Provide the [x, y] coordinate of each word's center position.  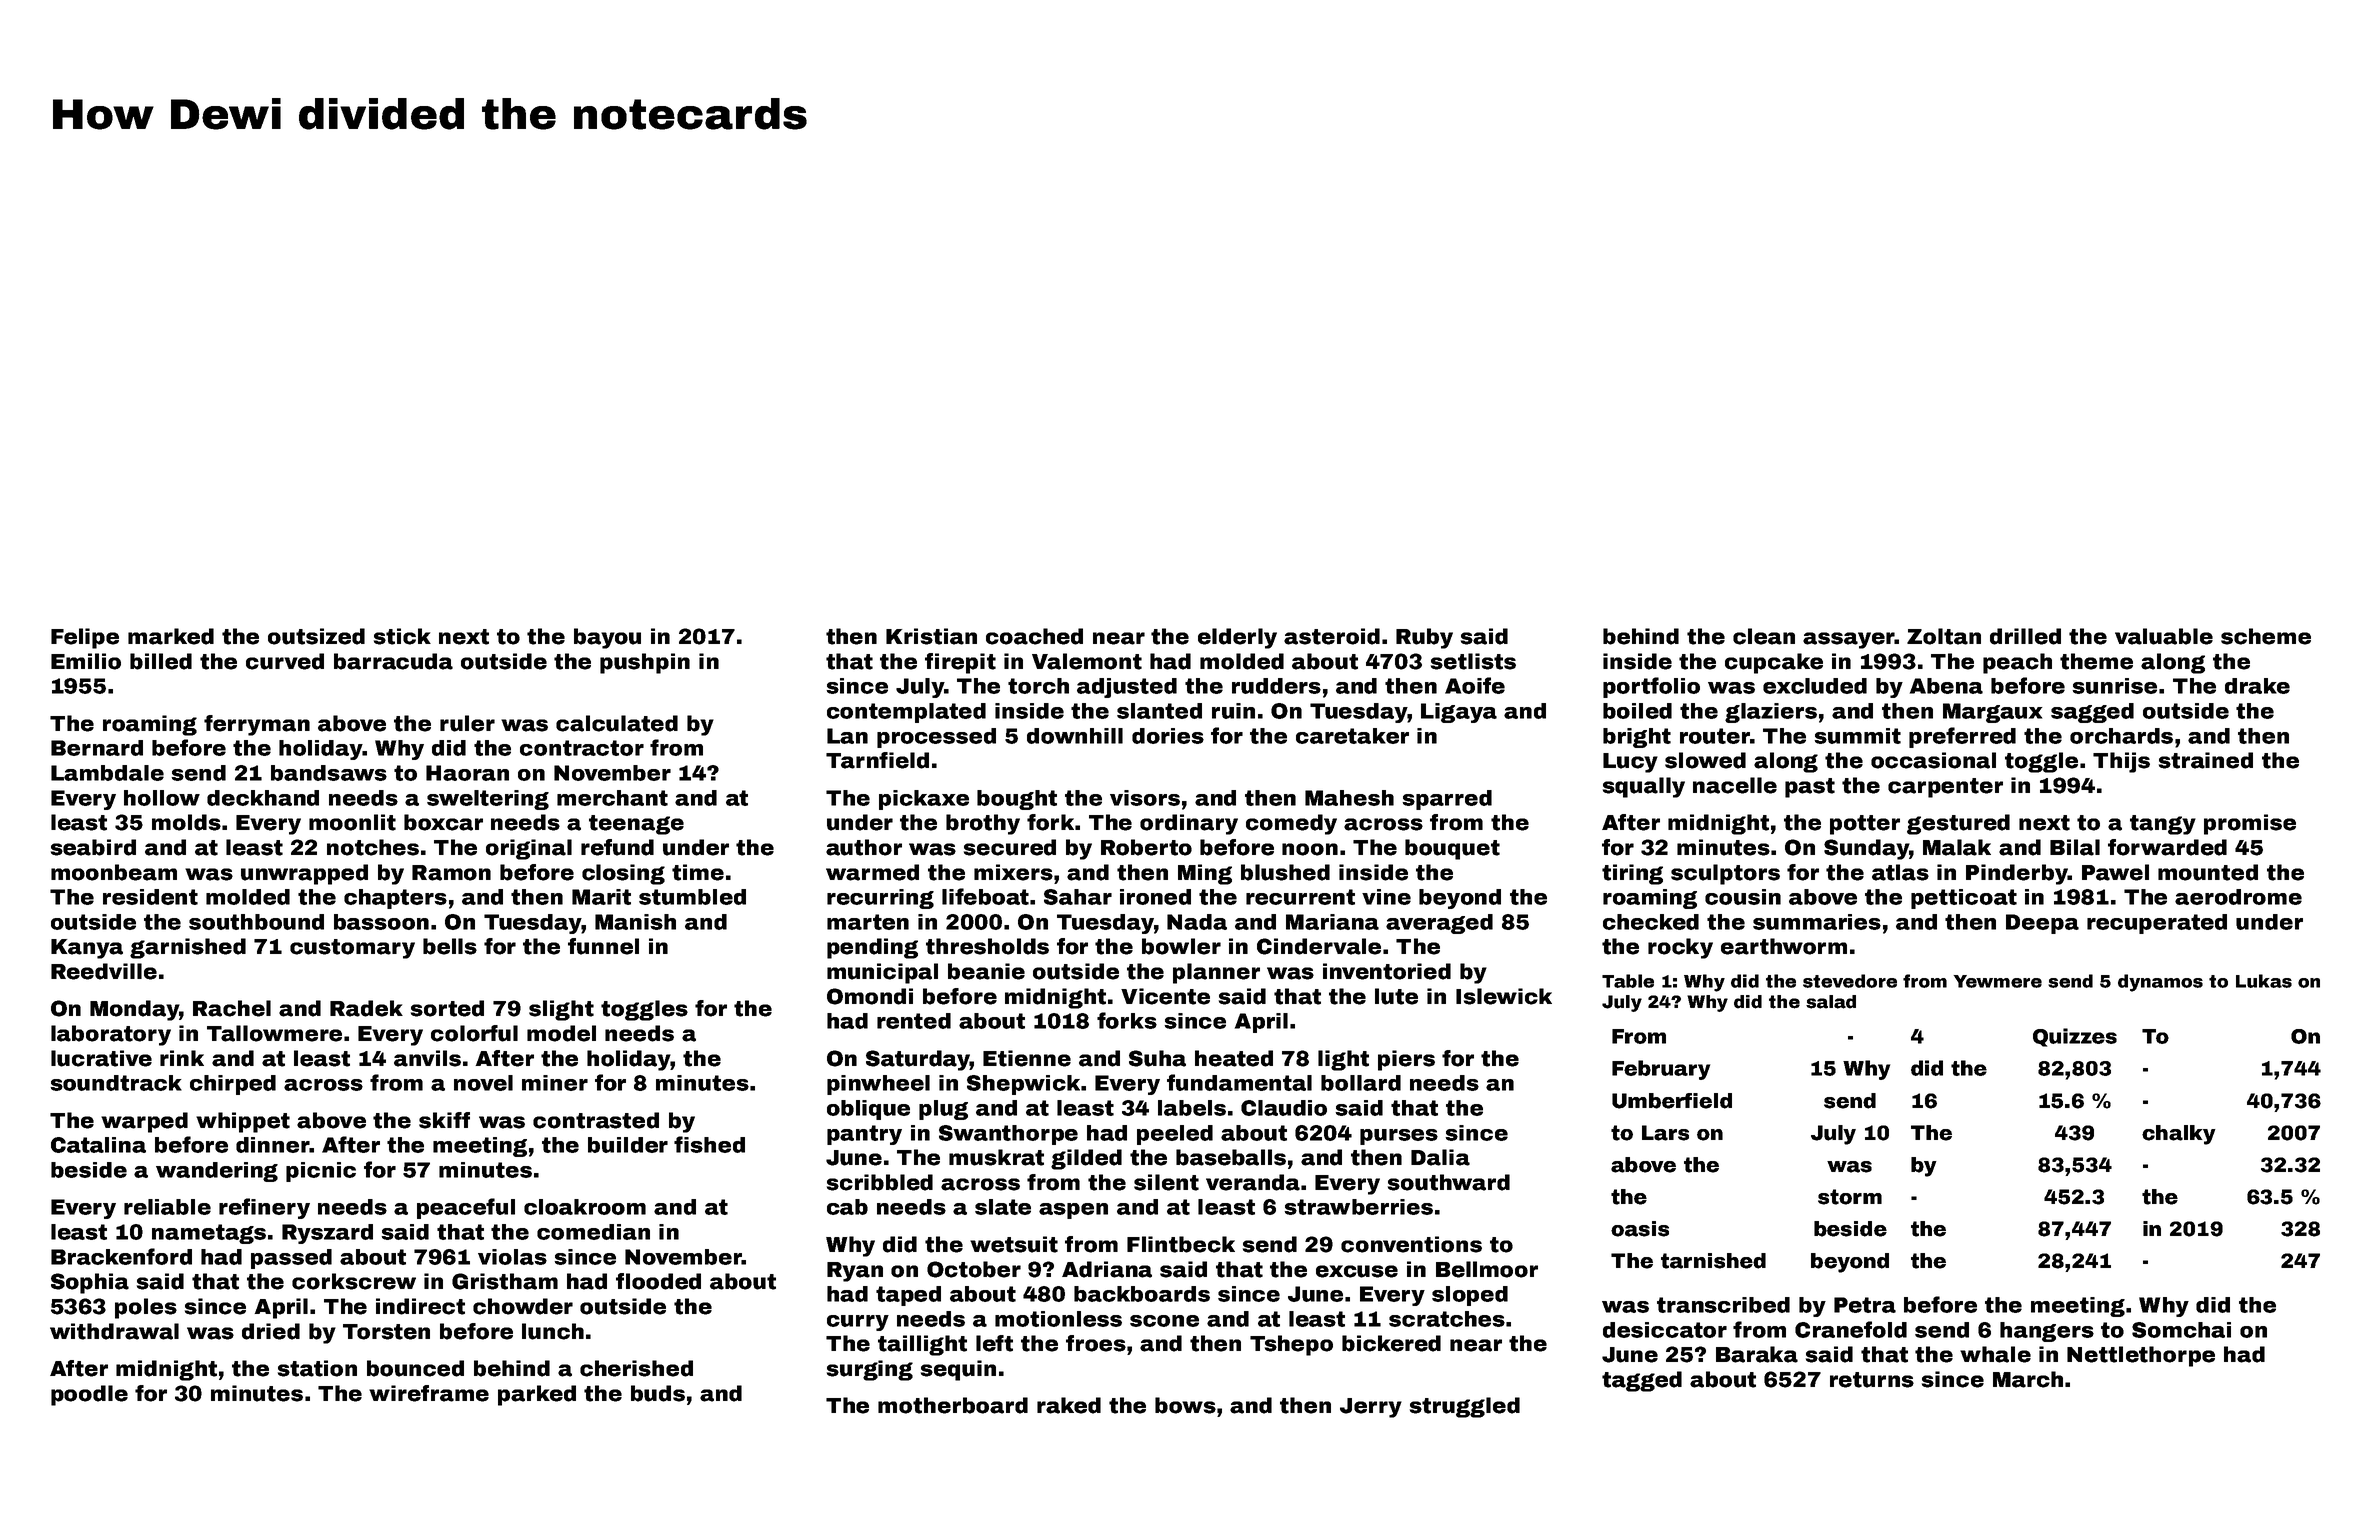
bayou [607, 638]
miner [555, 1083]
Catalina [98, 1145]
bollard [1361, 1083]
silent [1166, 1182]
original [529, 849]
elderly [1237, 638]
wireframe [429, 1393]
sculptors [1725, 874]
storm [1850, 1197]
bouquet [1452, 849]
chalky [2179, 1135]
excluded [1815, 686]
